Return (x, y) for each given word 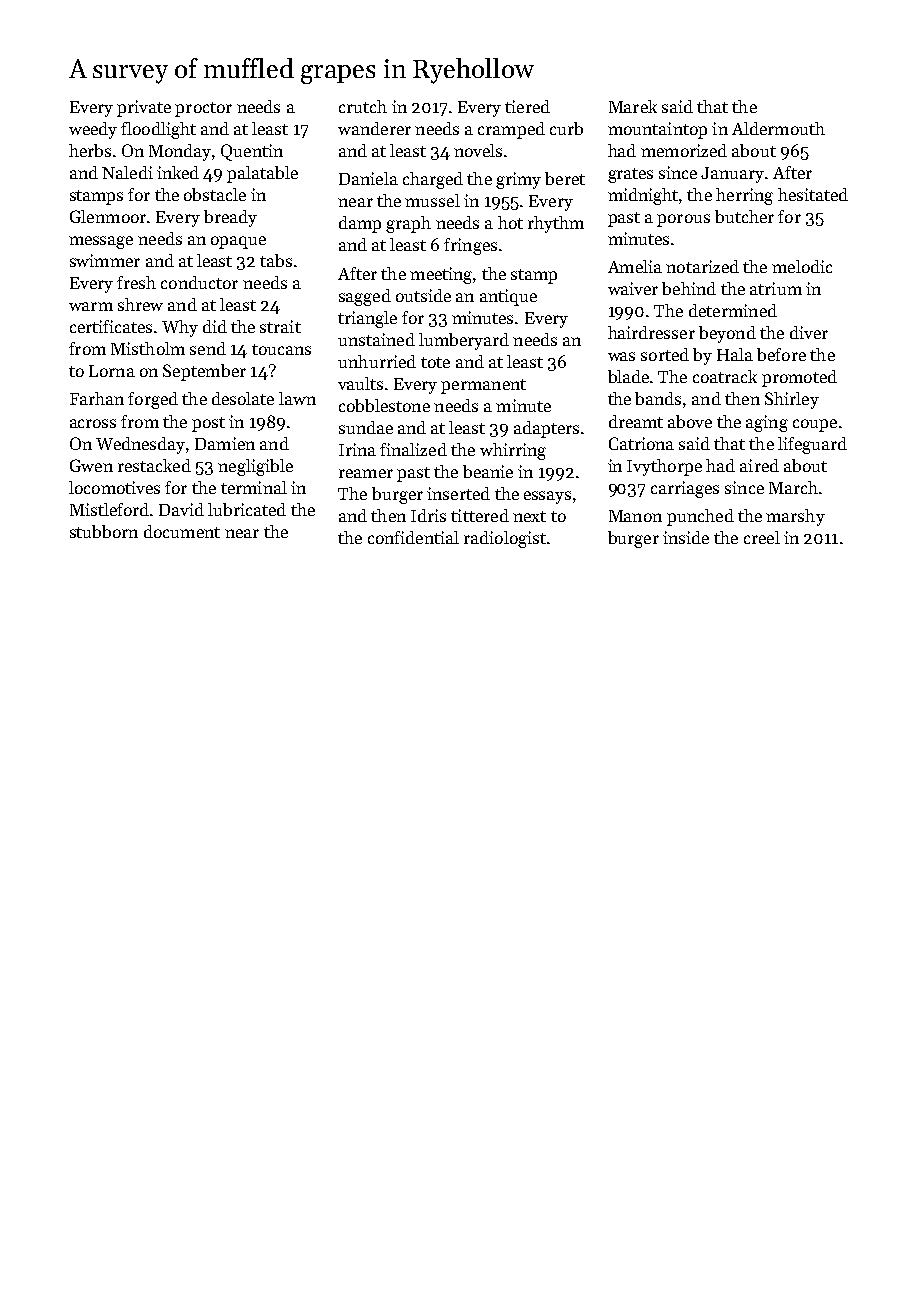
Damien (225, 443)
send (208, 348)
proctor (203, 109)
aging (767, 423)
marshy (795, 517)
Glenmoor (108, 216)
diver (809, 332)
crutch (363, 106)
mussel (432, 200)
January (732, 175)
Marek (633, 106)
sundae (366, 427)
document (182, 531)
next (529, 516)
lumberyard (464, 341)
